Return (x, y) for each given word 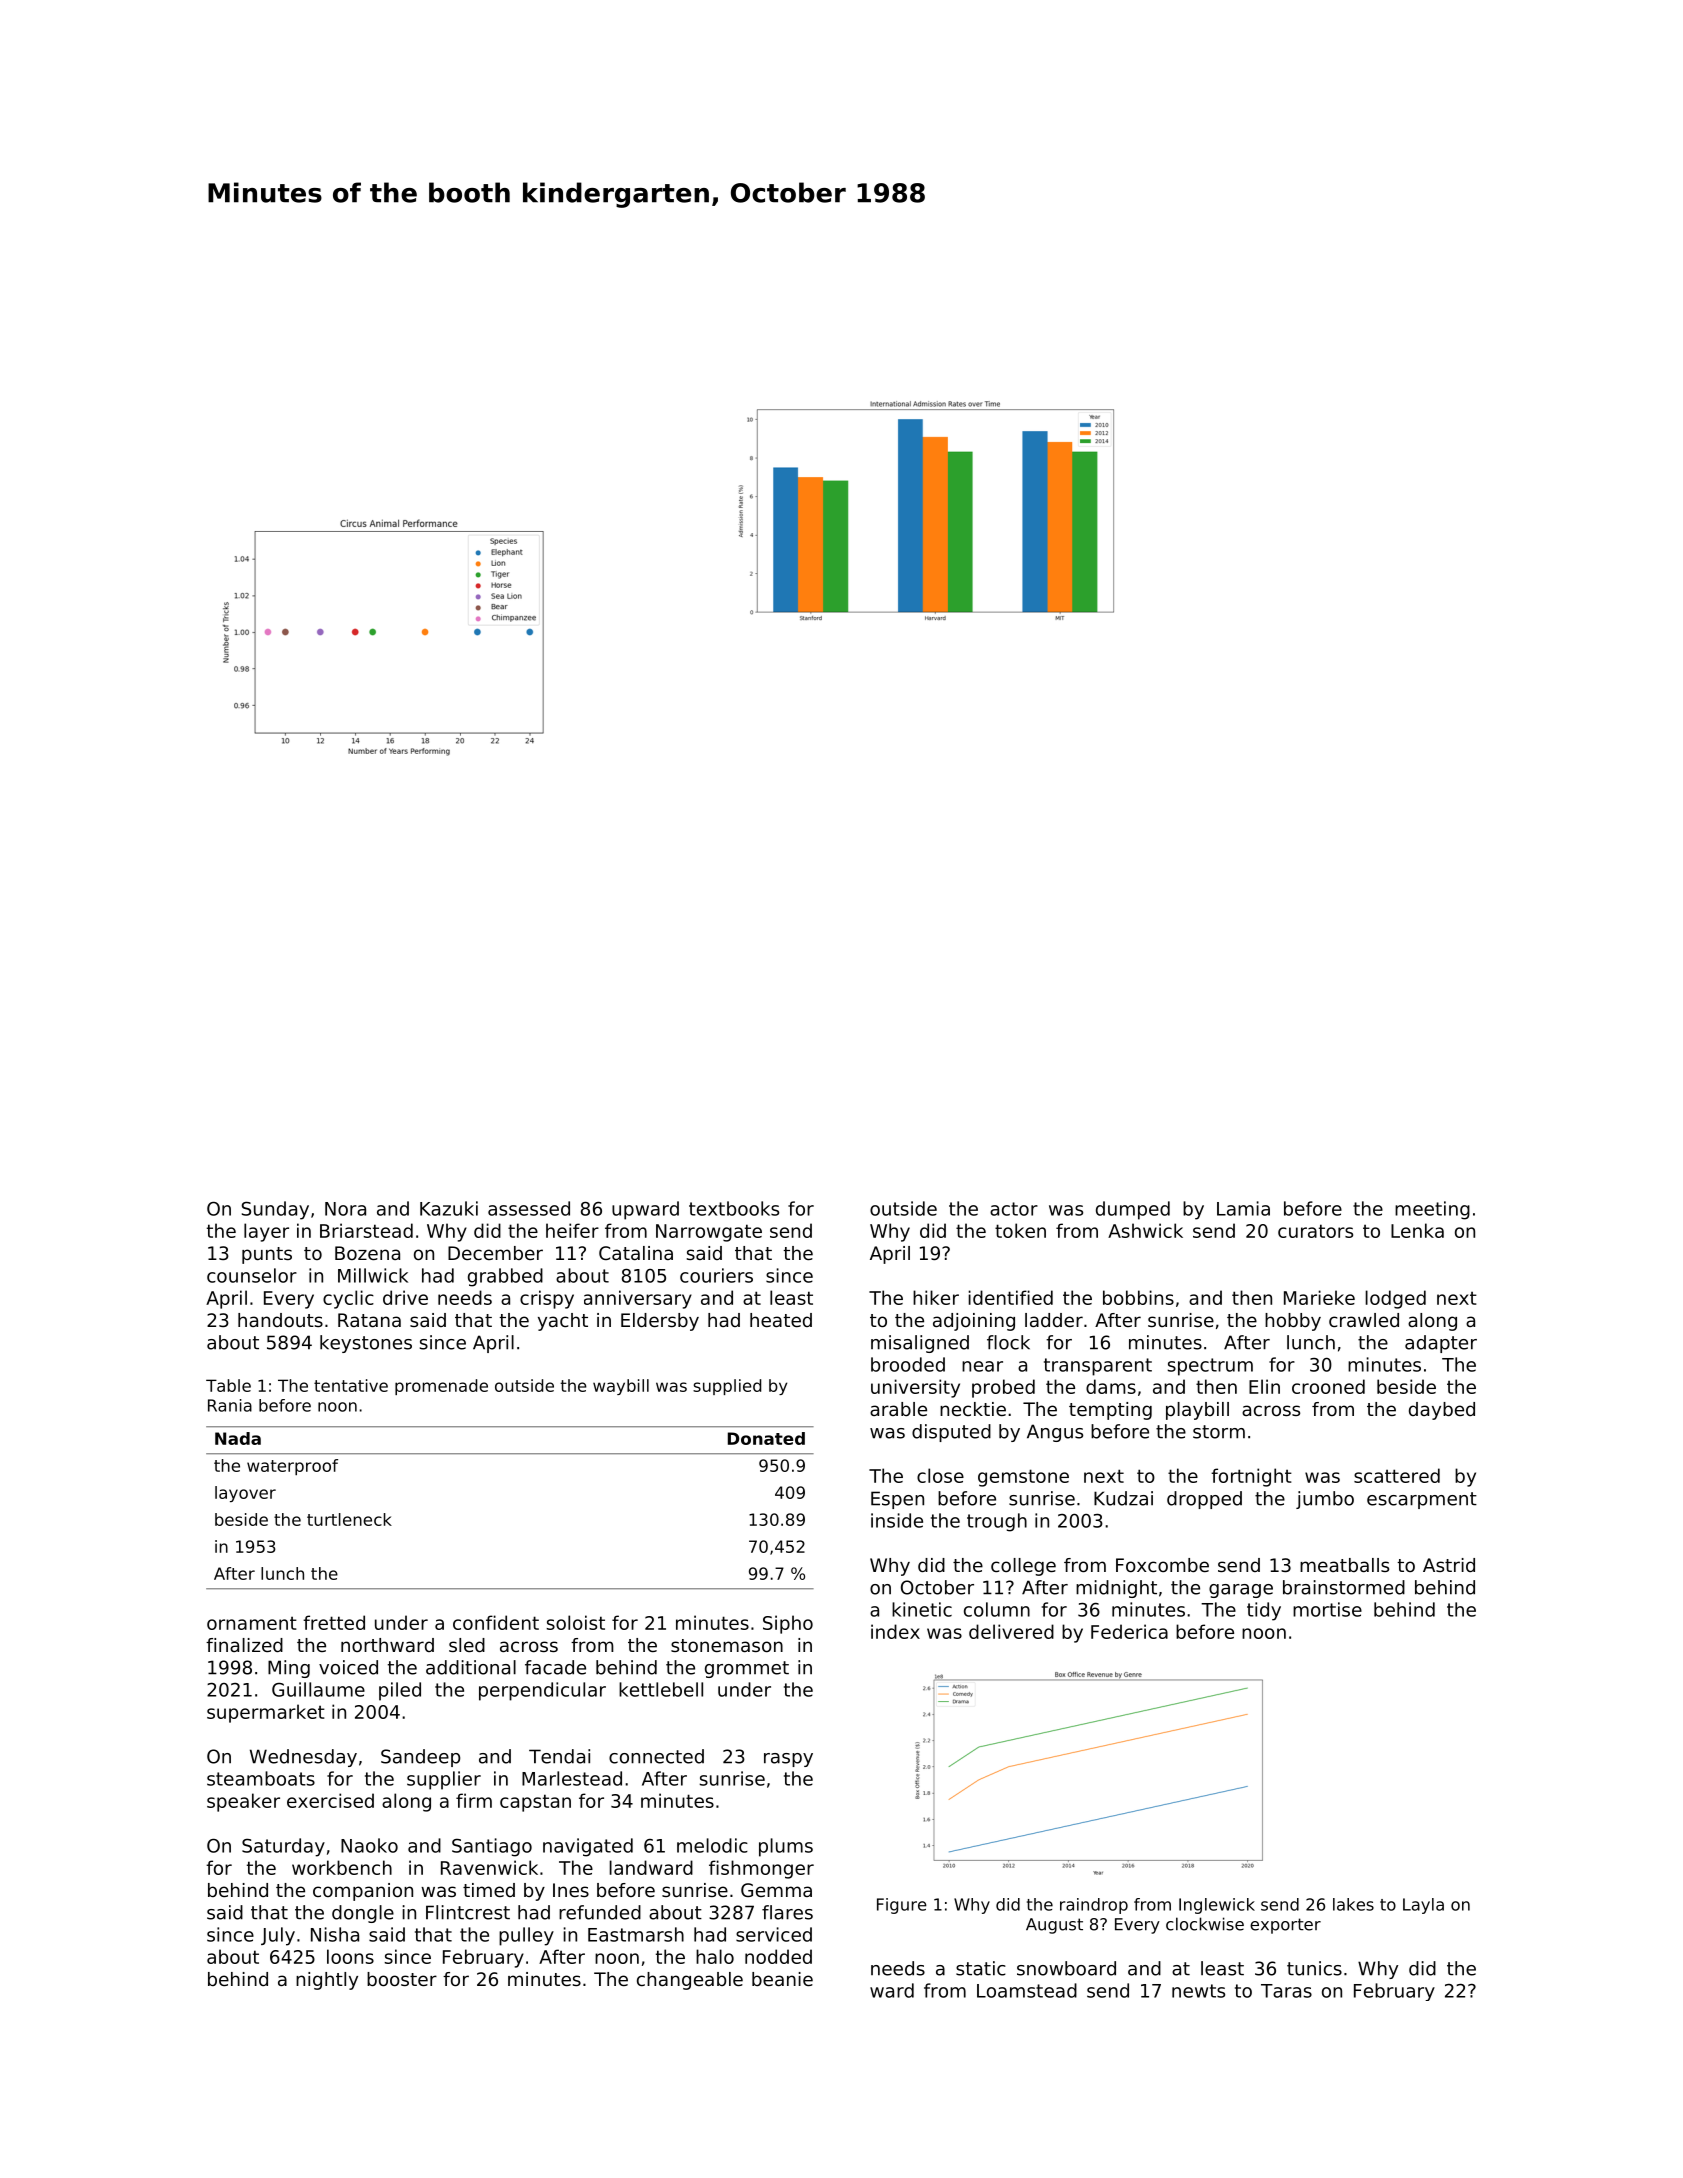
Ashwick (1145, 1230)
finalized (244, 1645)
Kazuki (449, 1208)
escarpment (1422, 1500)
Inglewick (1217, 1906)
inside (897, 1520)
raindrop (1094, 1906)
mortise (1327, 1609)
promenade (441, 1387)
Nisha (335, 1934)
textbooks (734, 1208)
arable (898, 1409)
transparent (1098, 1367)
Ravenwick (489, 1867)
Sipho (788, 1624)
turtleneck (349, 1519)
